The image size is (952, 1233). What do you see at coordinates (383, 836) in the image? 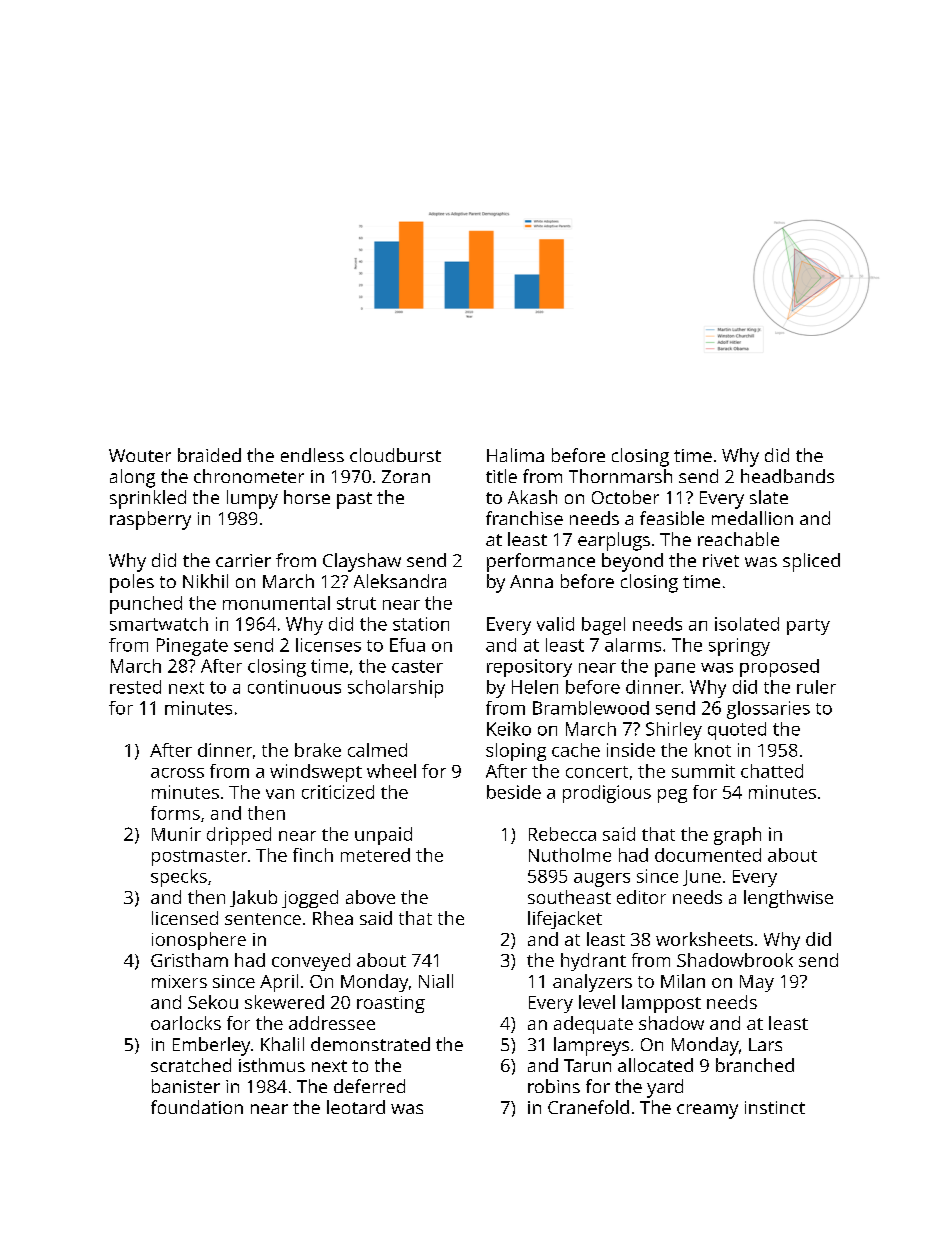
I see `unpaid` at bounding box center [383, 836].
